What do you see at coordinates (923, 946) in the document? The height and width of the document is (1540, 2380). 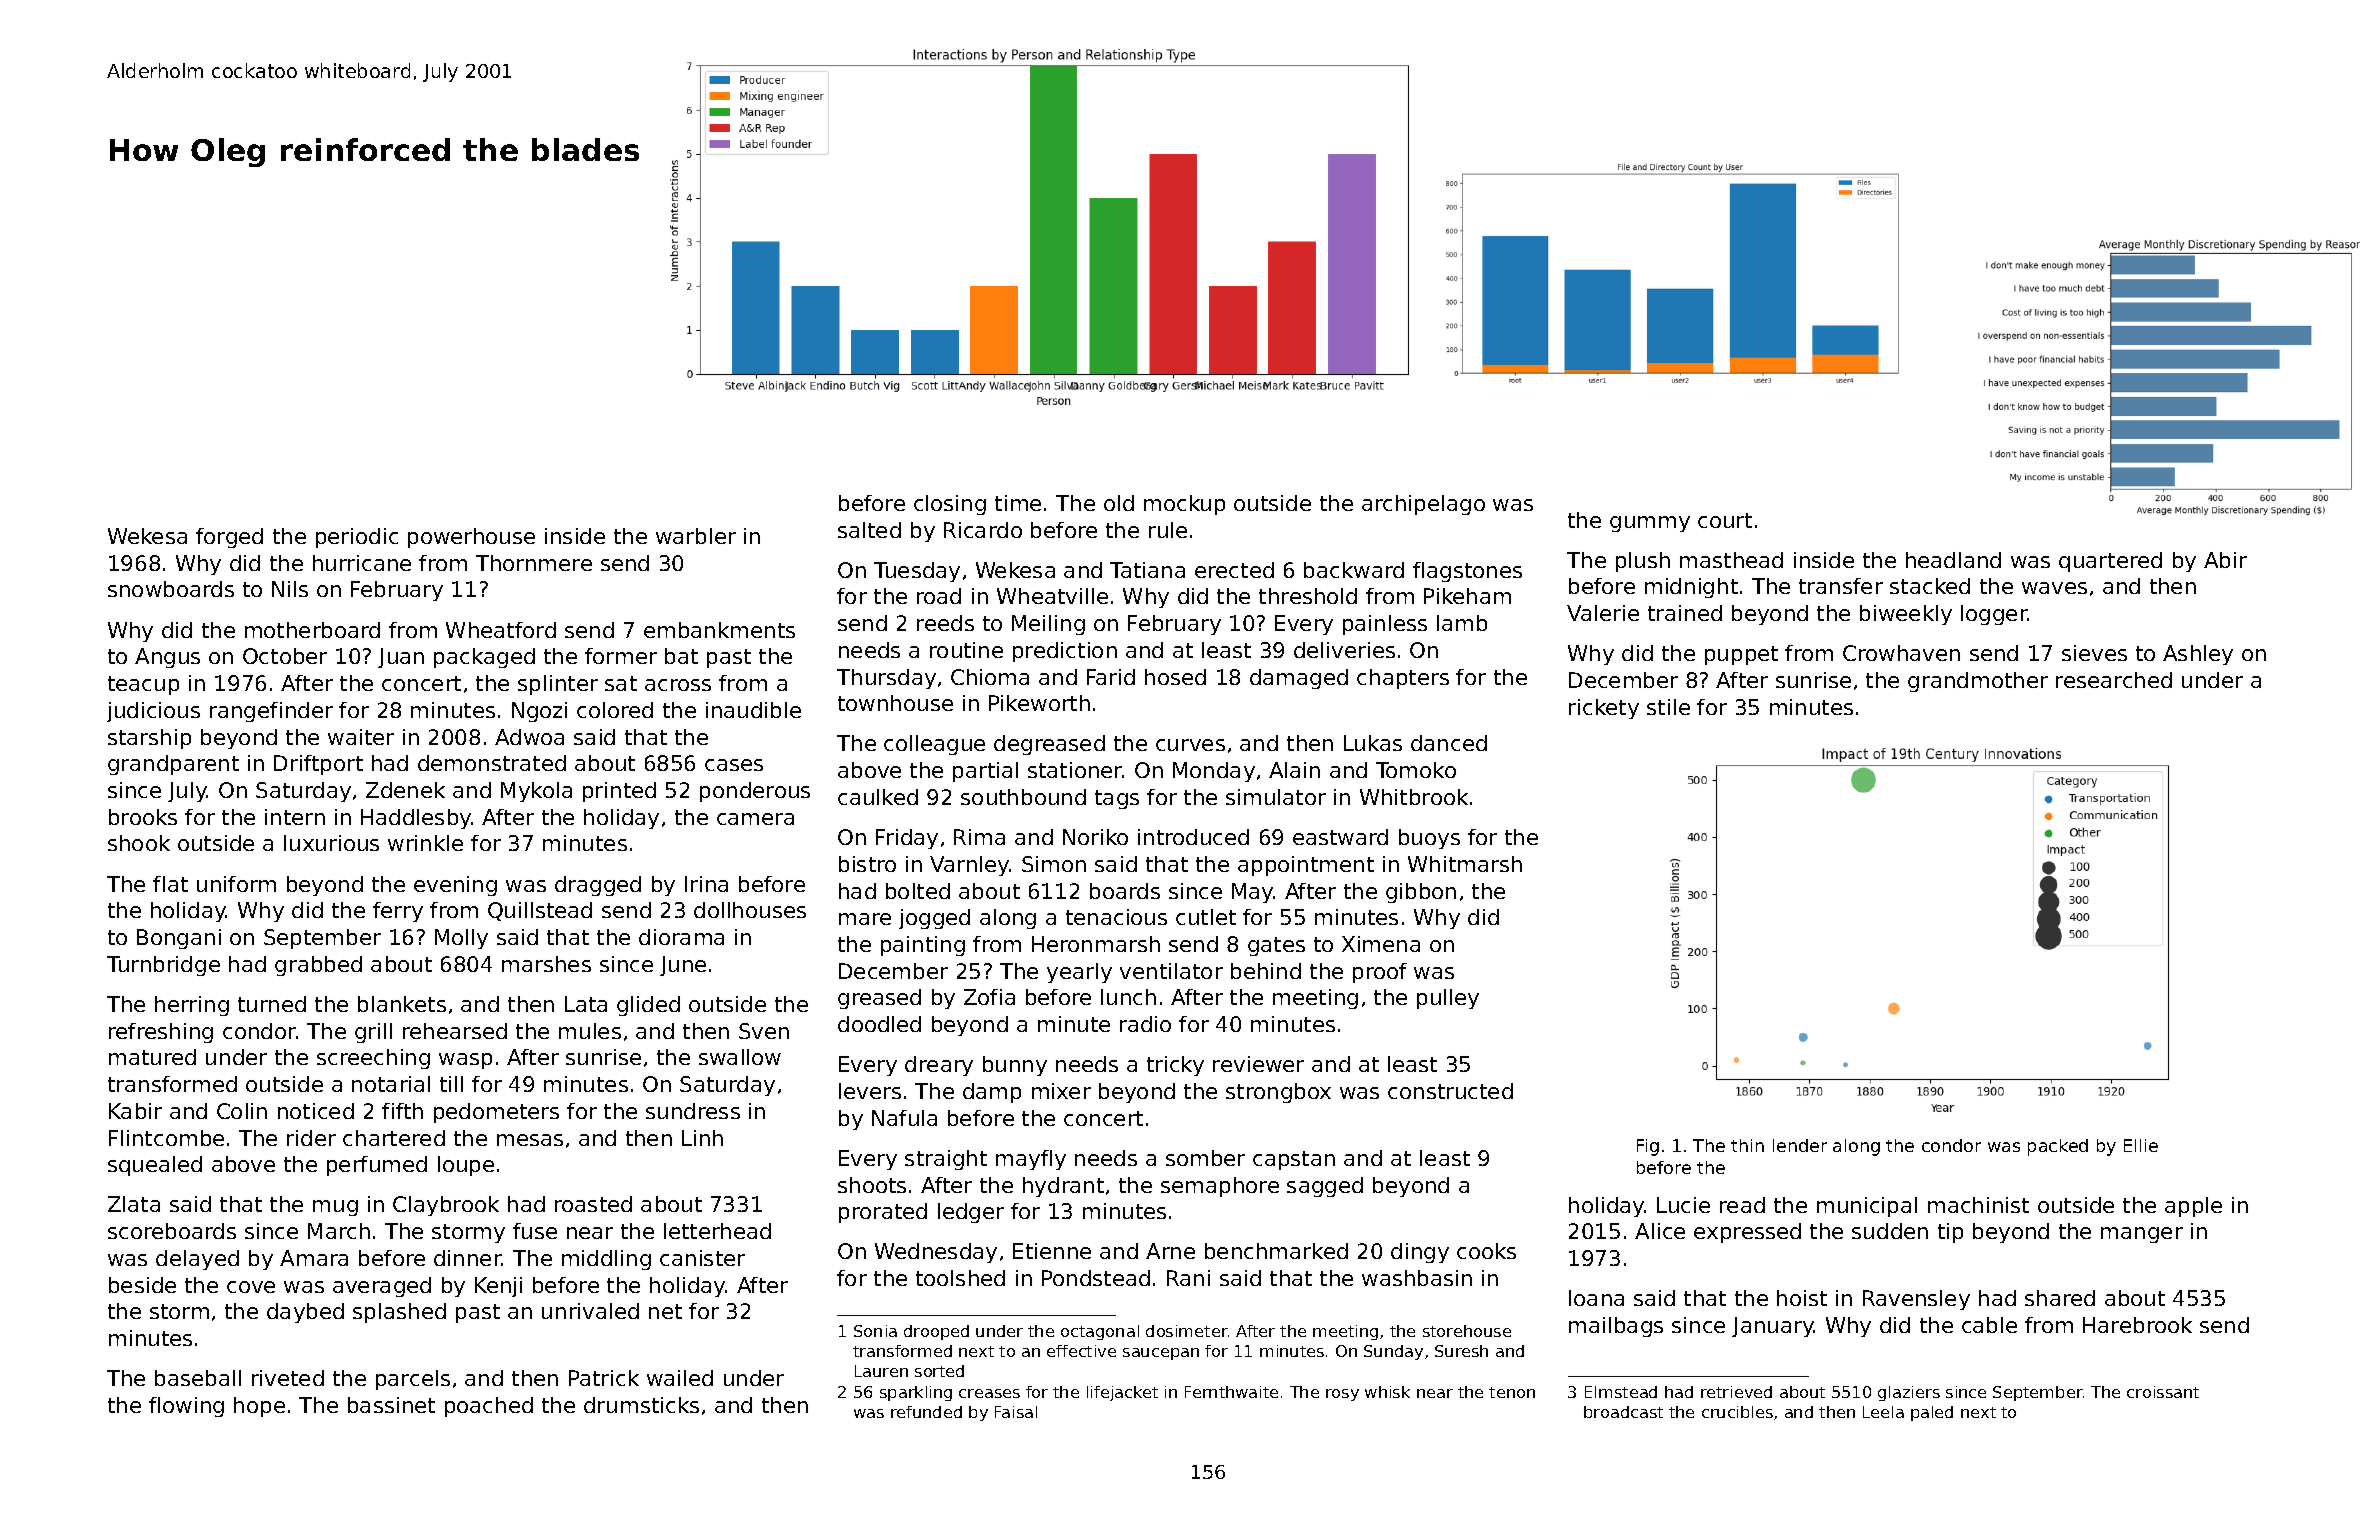 I see `painting` at bounding box center [923, 946].
